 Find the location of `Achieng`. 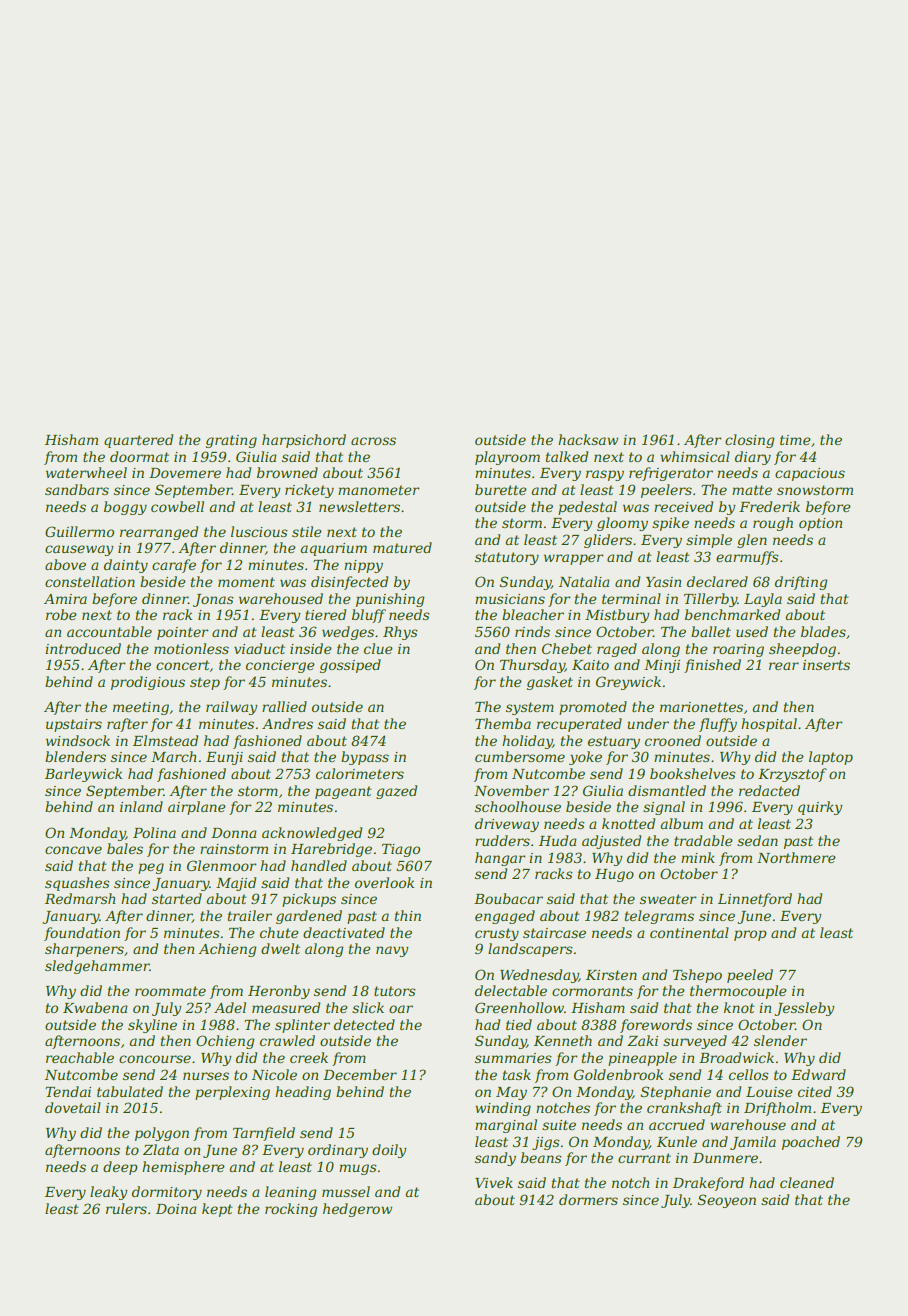

Achieng is located at coordinates (227, 950).
